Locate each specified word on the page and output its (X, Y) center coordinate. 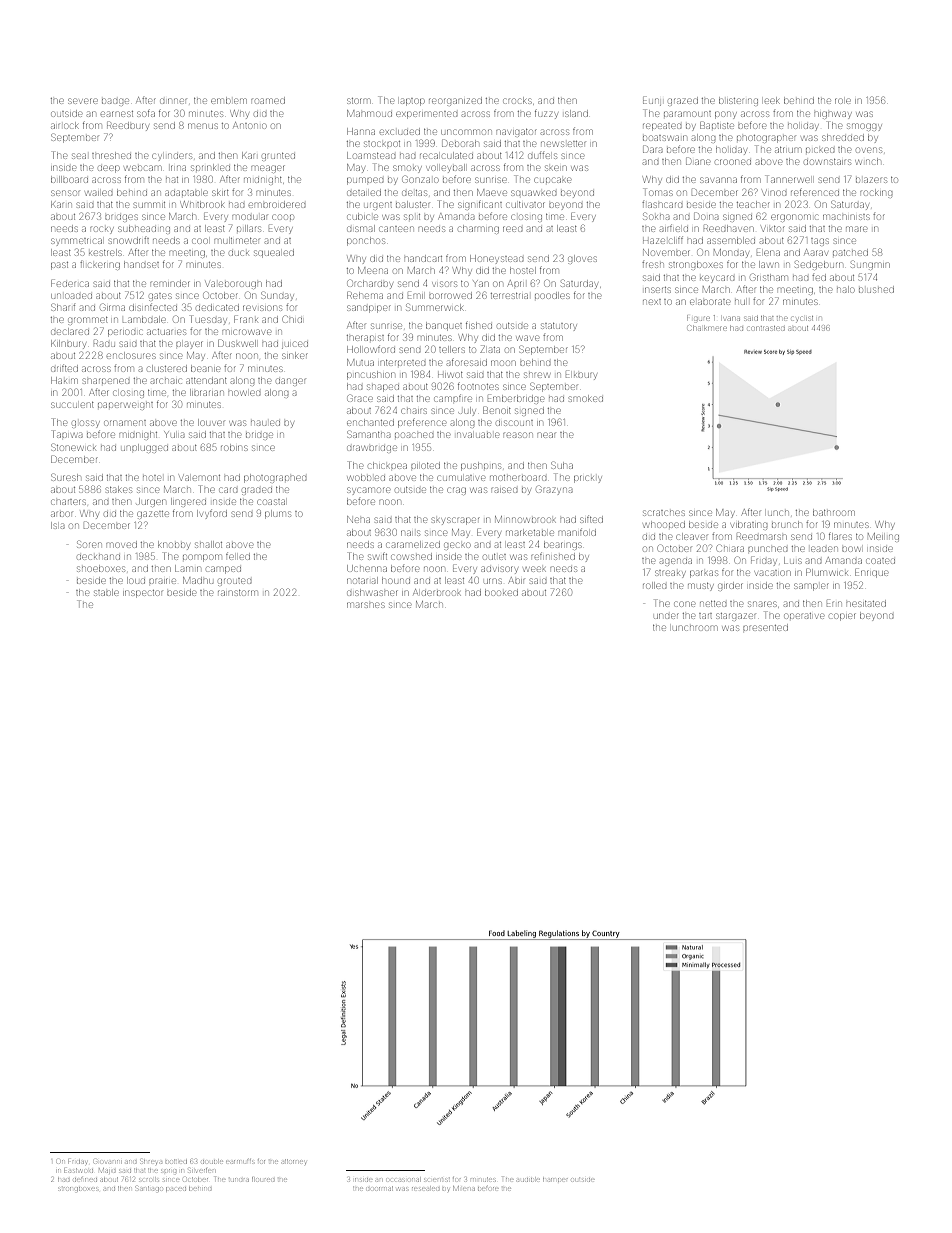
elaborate (710, 302)
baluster (412, 205)
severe (82, 101)
